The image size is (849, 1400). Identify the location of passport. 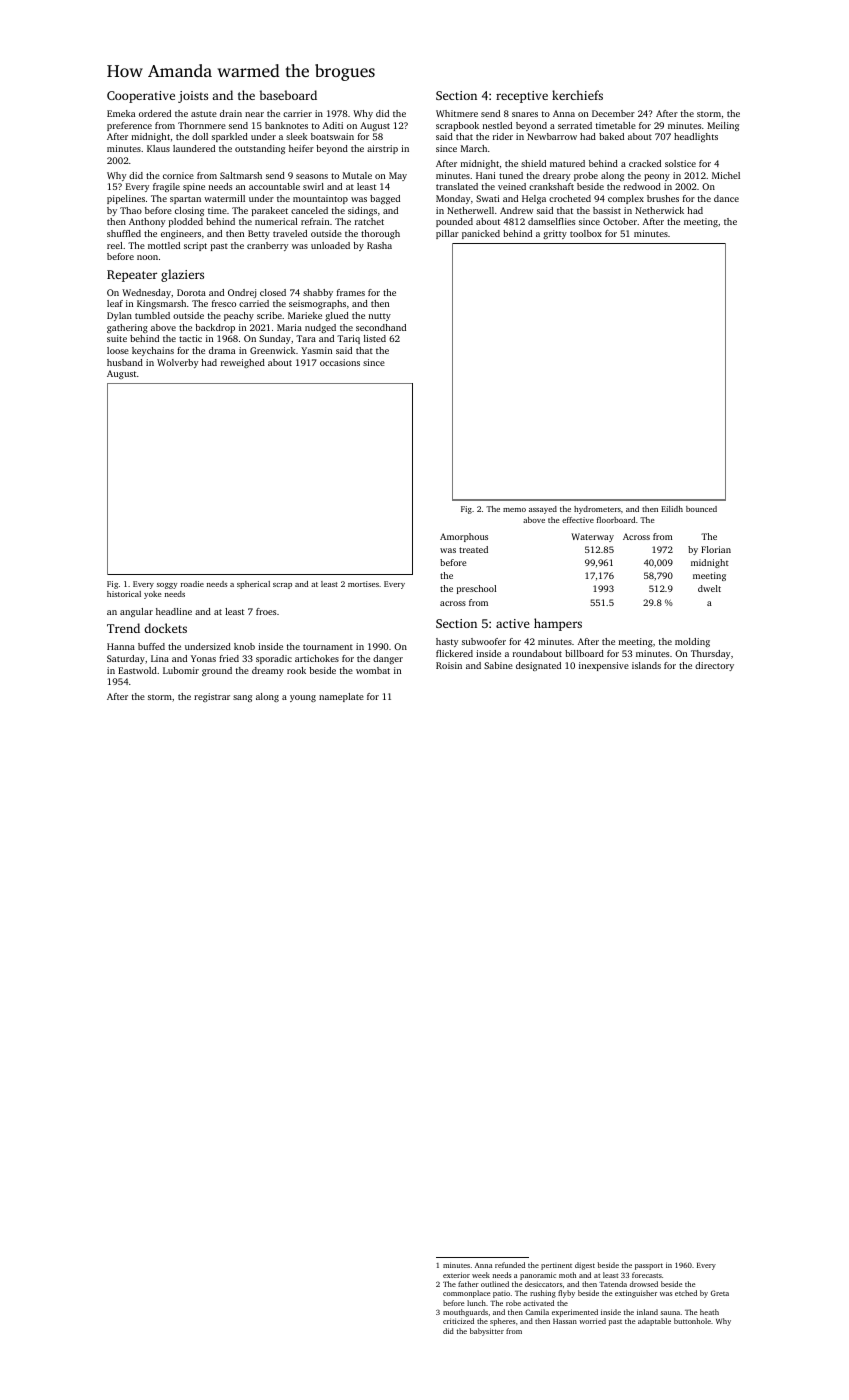
(649, 1266).
